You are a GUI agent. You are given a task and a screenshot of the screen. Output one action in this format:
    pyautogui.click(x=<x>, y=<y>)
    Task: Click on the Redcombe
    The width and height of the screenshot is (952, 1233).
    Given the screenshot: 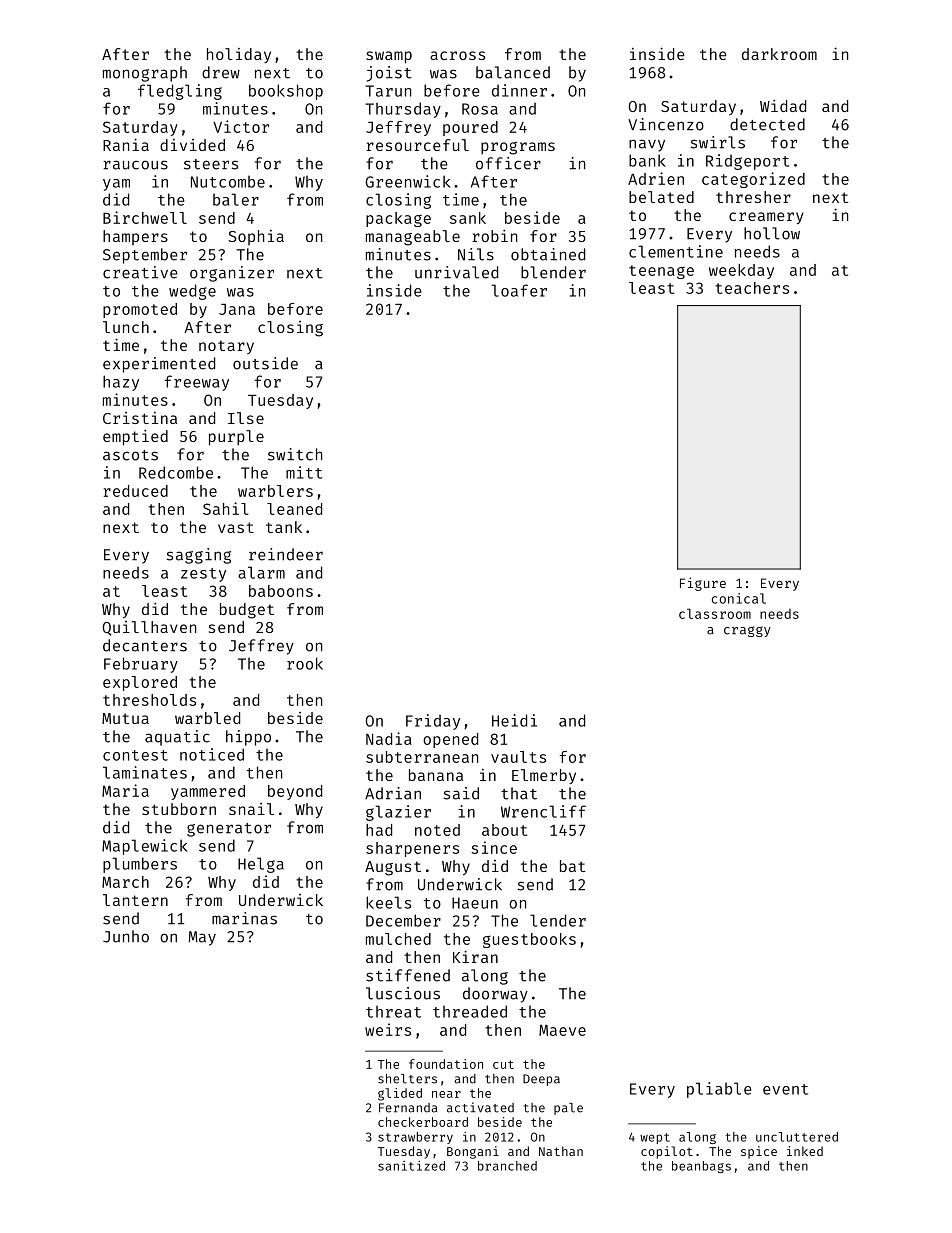 What is the action you would take?
    pyautogui.click(x=176, y=472)
